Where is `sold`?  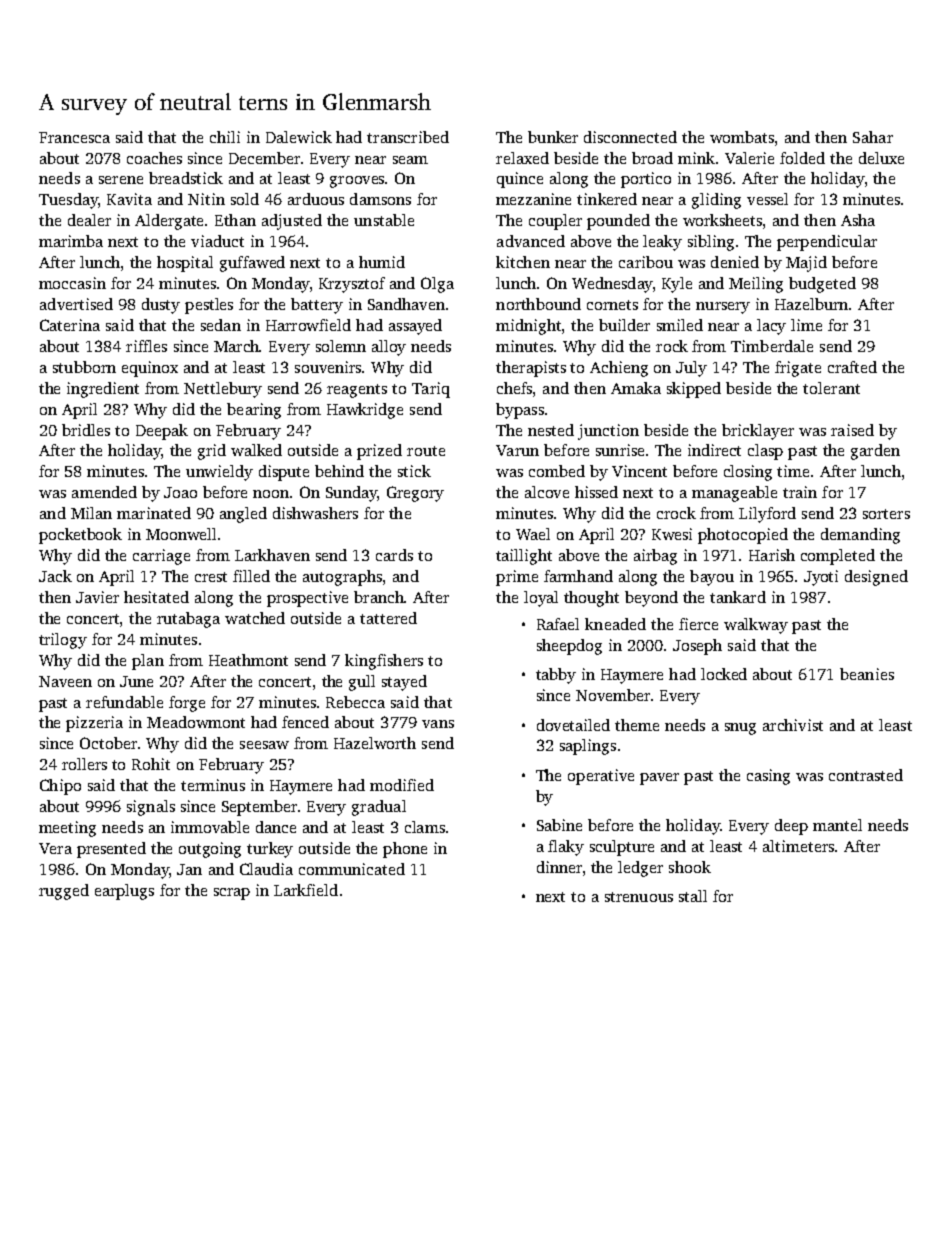 sold is located at coordinates (245, 199).
